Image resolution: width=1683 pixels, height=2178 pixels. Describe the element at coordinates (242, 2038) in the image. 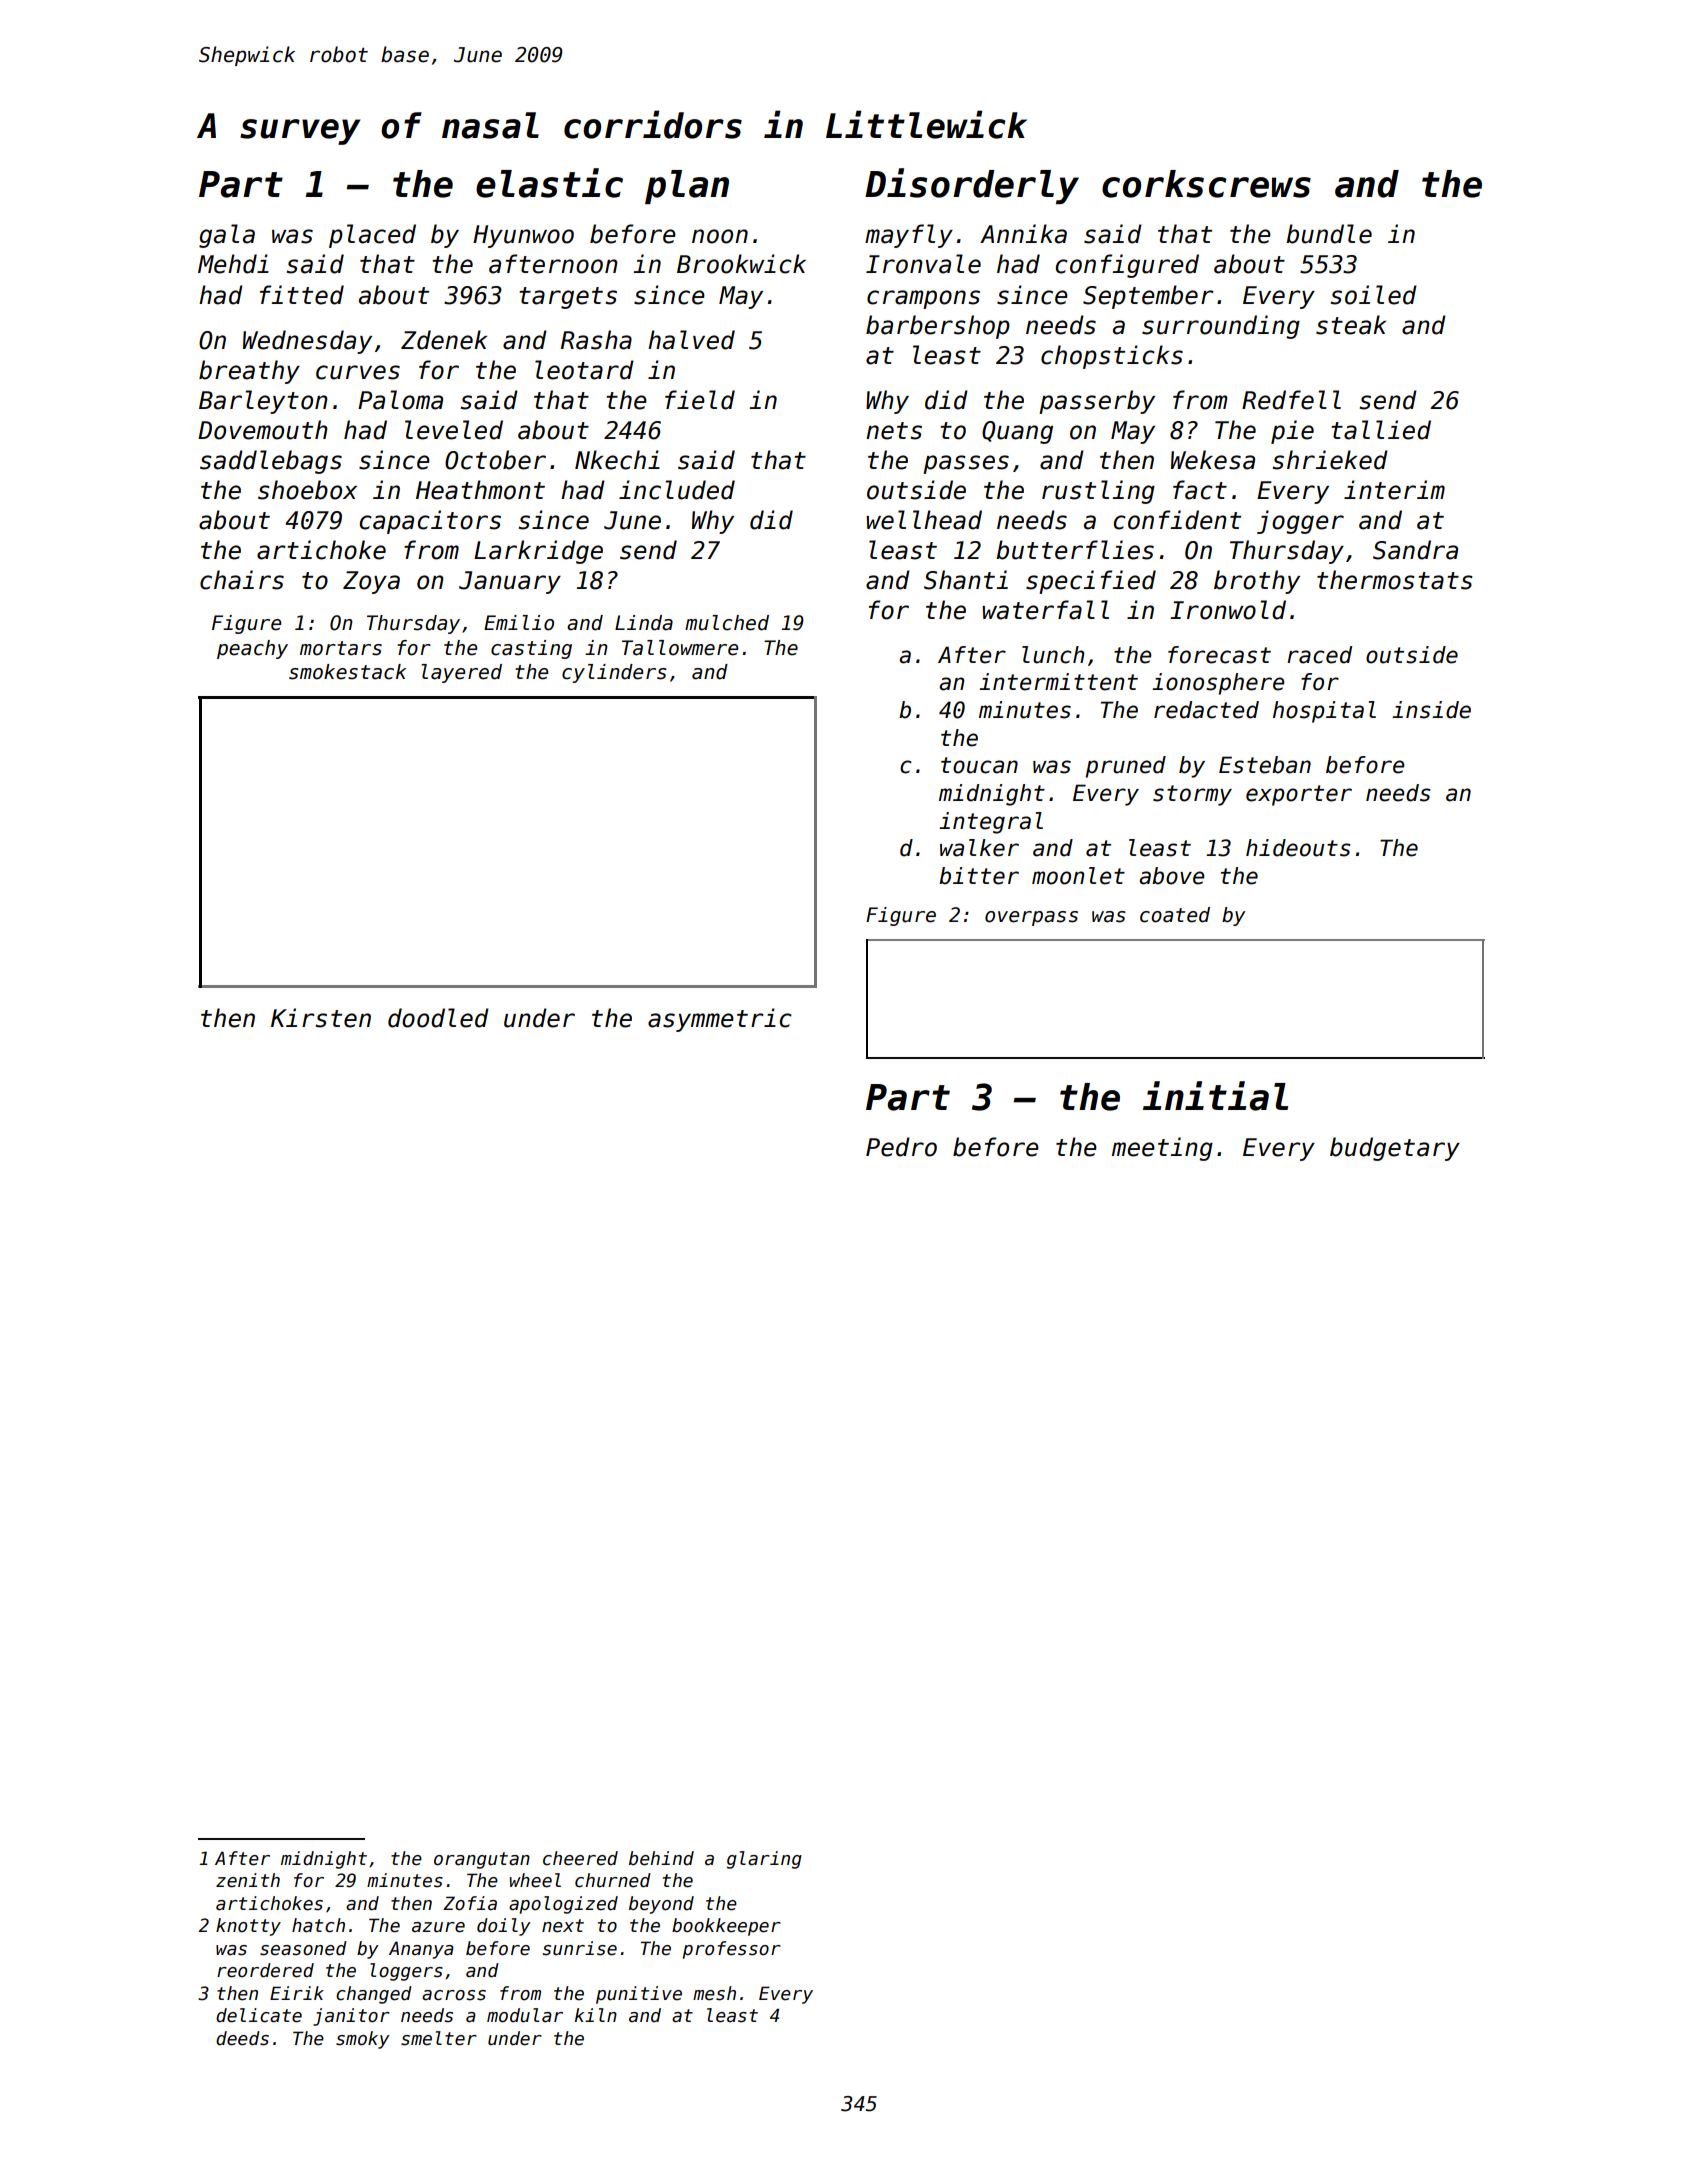

I see `deeds` at that location.
